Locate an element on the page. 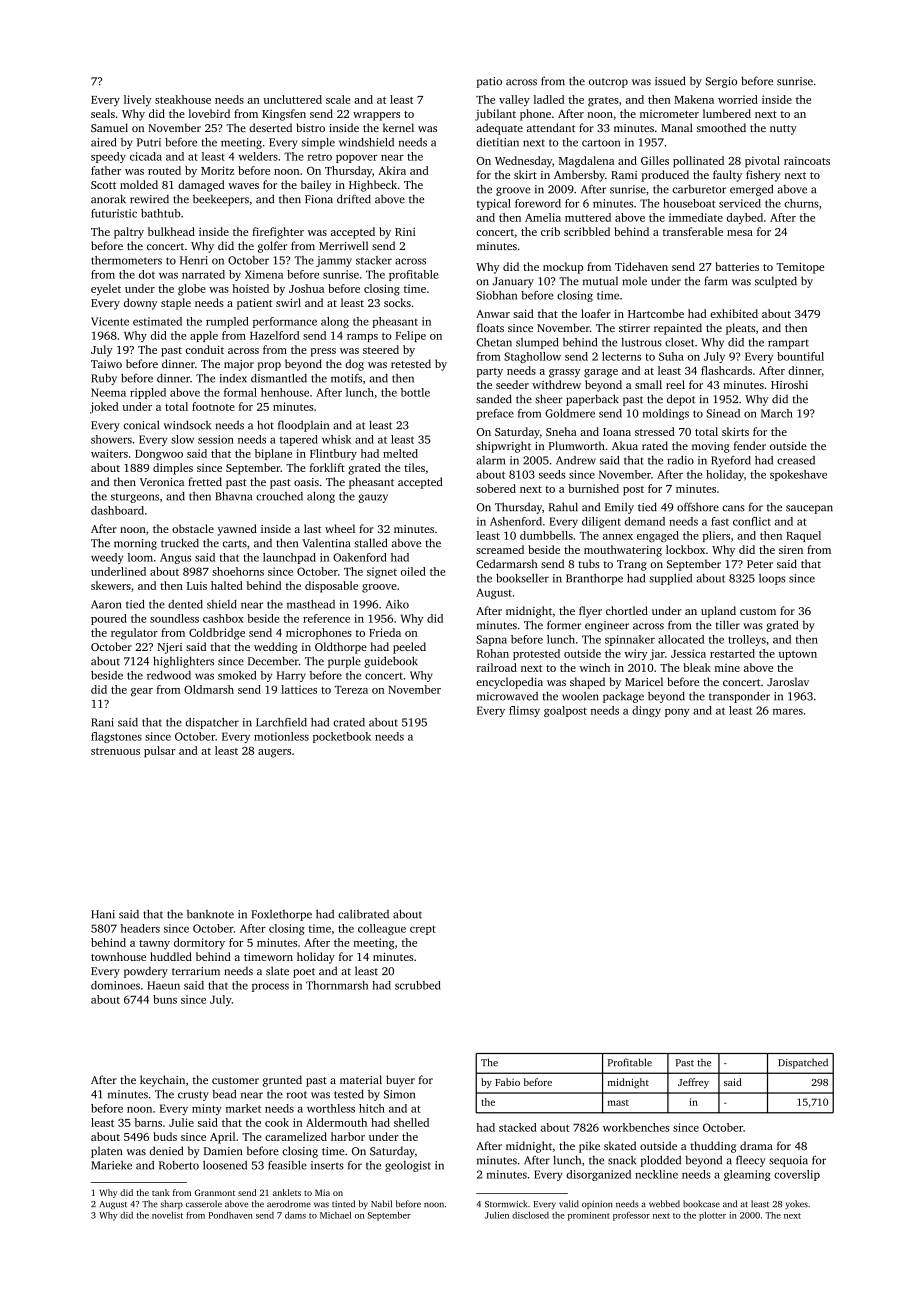 Image resolution: width=924 pixels, height=1308 pixels. gear is located at coordinates (142, 692).
